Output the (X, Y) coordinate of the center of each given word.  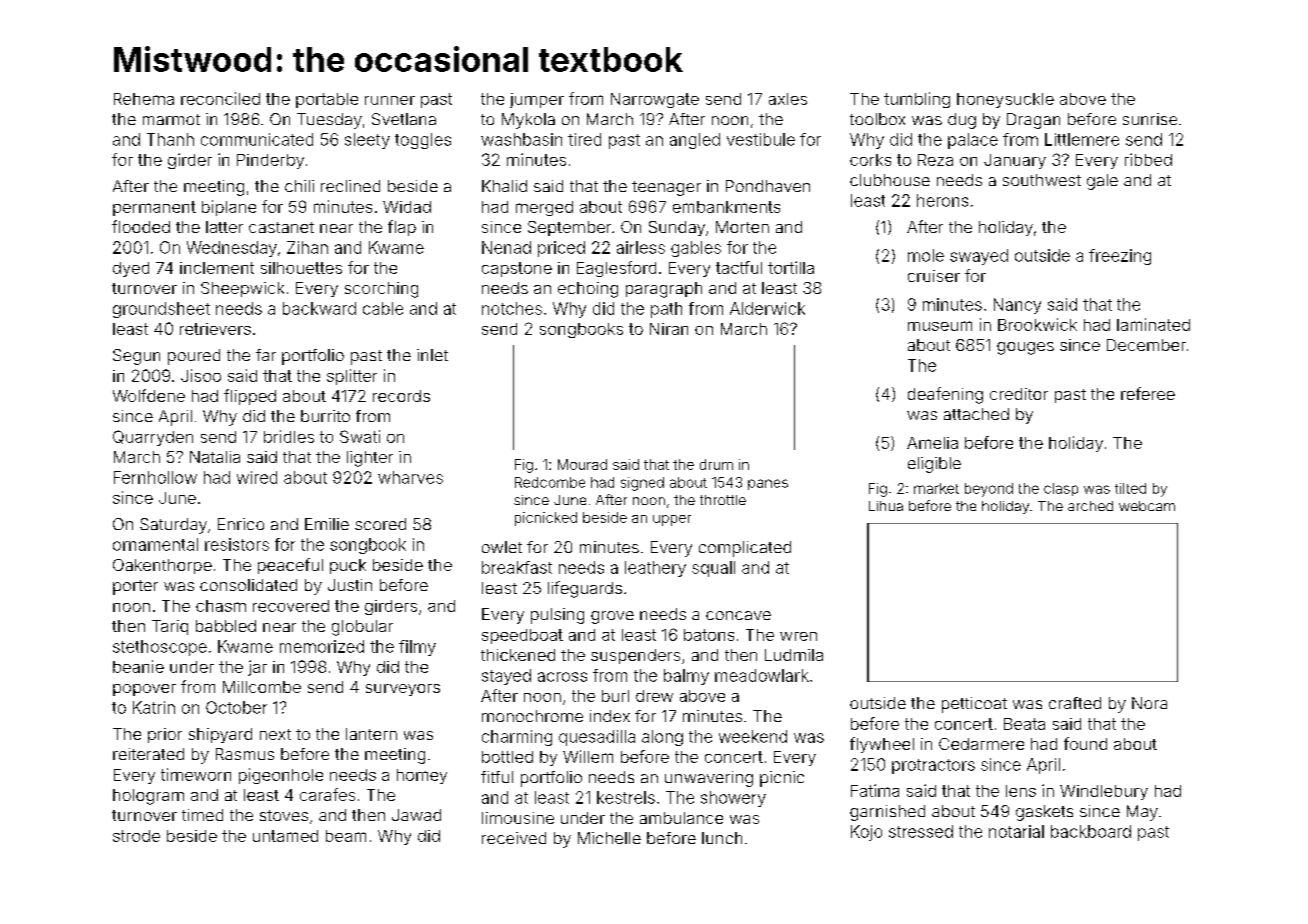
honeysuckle (1005, 100)
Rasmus (245, 754)
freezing (1120, 257)
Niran (669, 329)
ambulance (681, 818)
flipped (250, 397)
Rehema (144, 99)
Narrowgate (655, 100)
